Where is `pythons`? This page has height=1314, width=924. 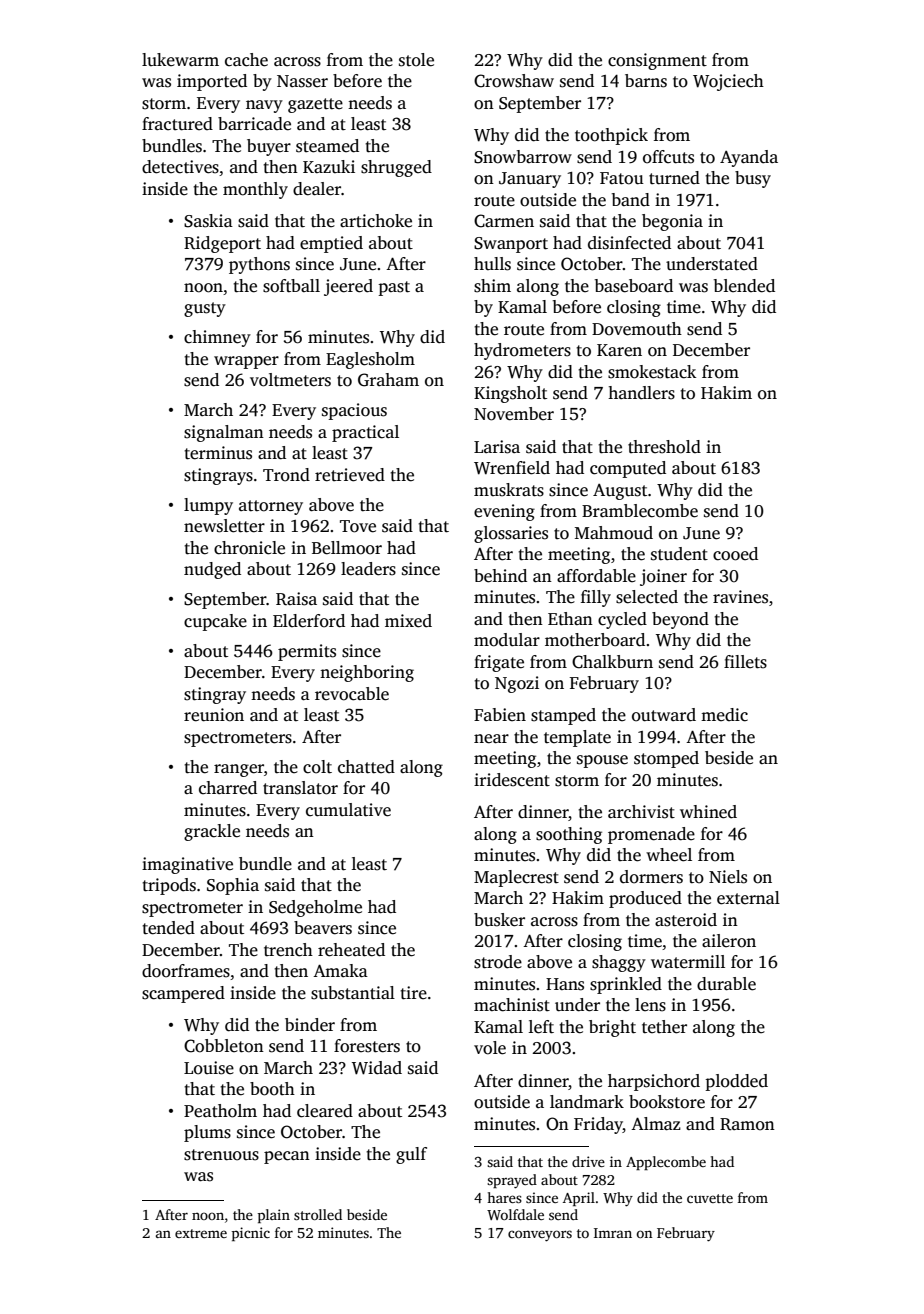 pythons is located at coordinates (259, 265).
